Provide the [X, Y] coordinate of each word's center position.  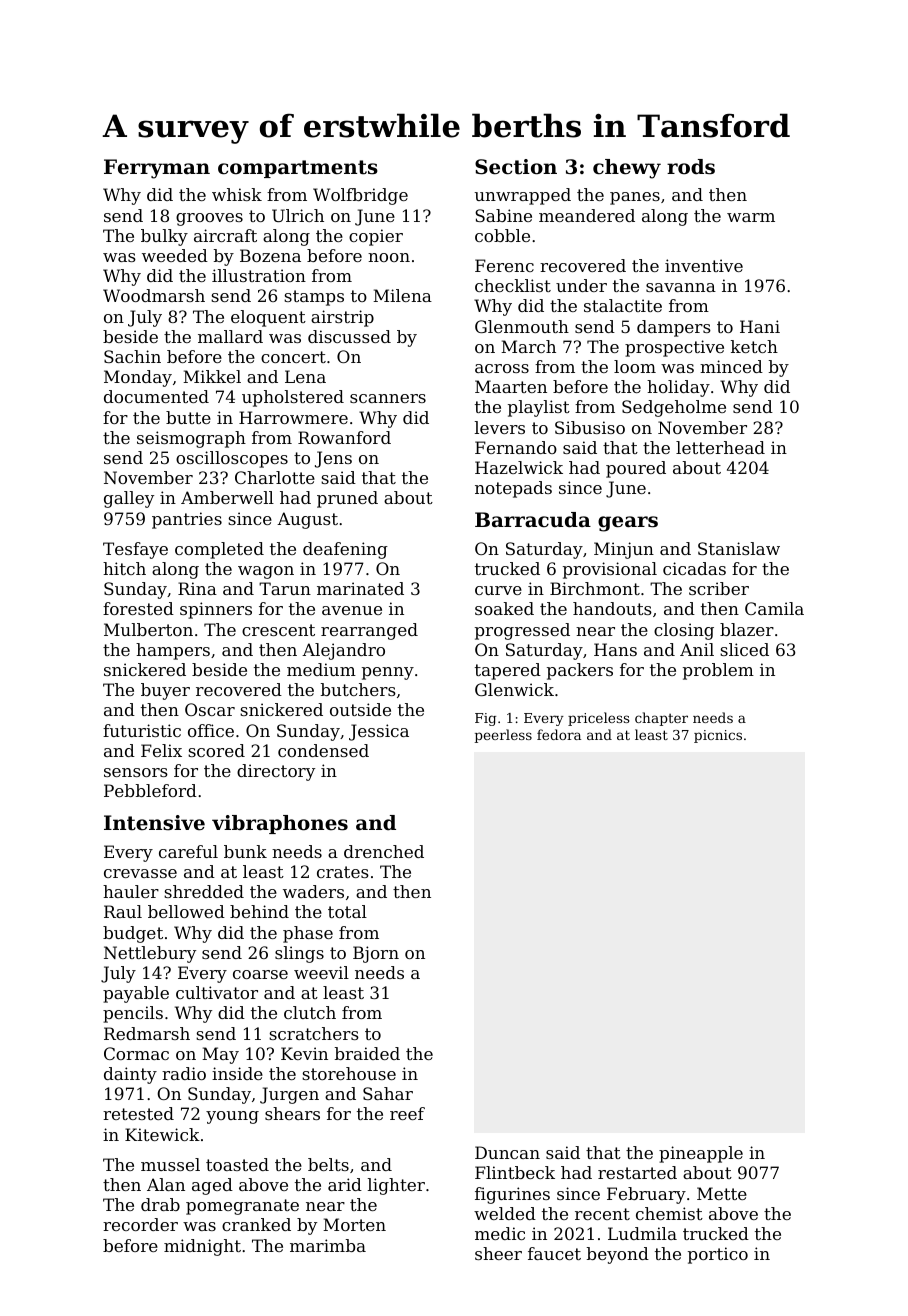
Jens [333, 459]
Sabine [503, 215]
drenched [384, 851]
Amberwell [227, 497]
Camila [774, 608]
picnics [718, 736]
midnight [202, 1247]
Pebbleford [150, 790]
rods [691, 167]
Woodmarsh [154, 295]
